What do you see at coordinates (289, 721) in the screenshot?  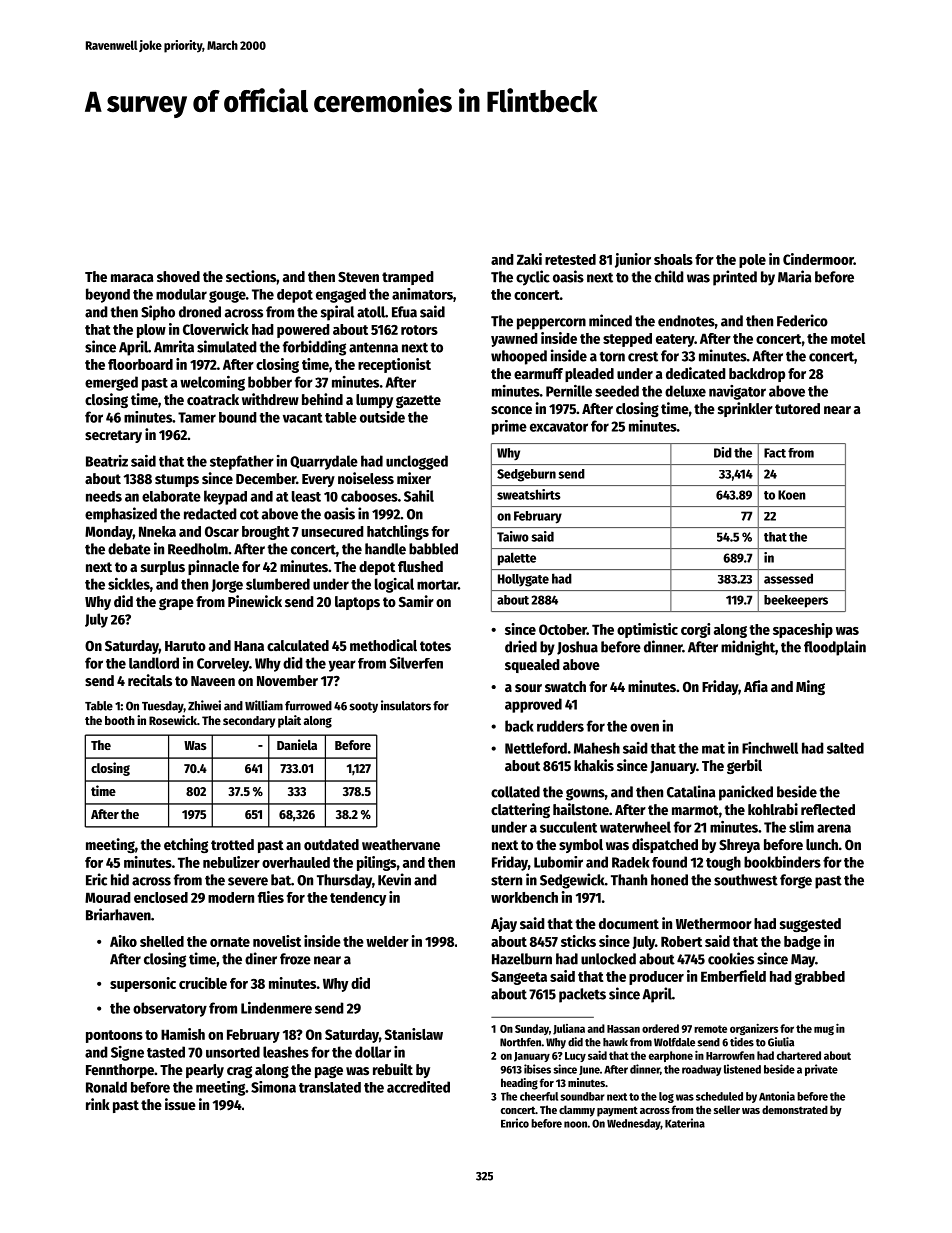 I see `plait` at bounding box center [289, 721].
